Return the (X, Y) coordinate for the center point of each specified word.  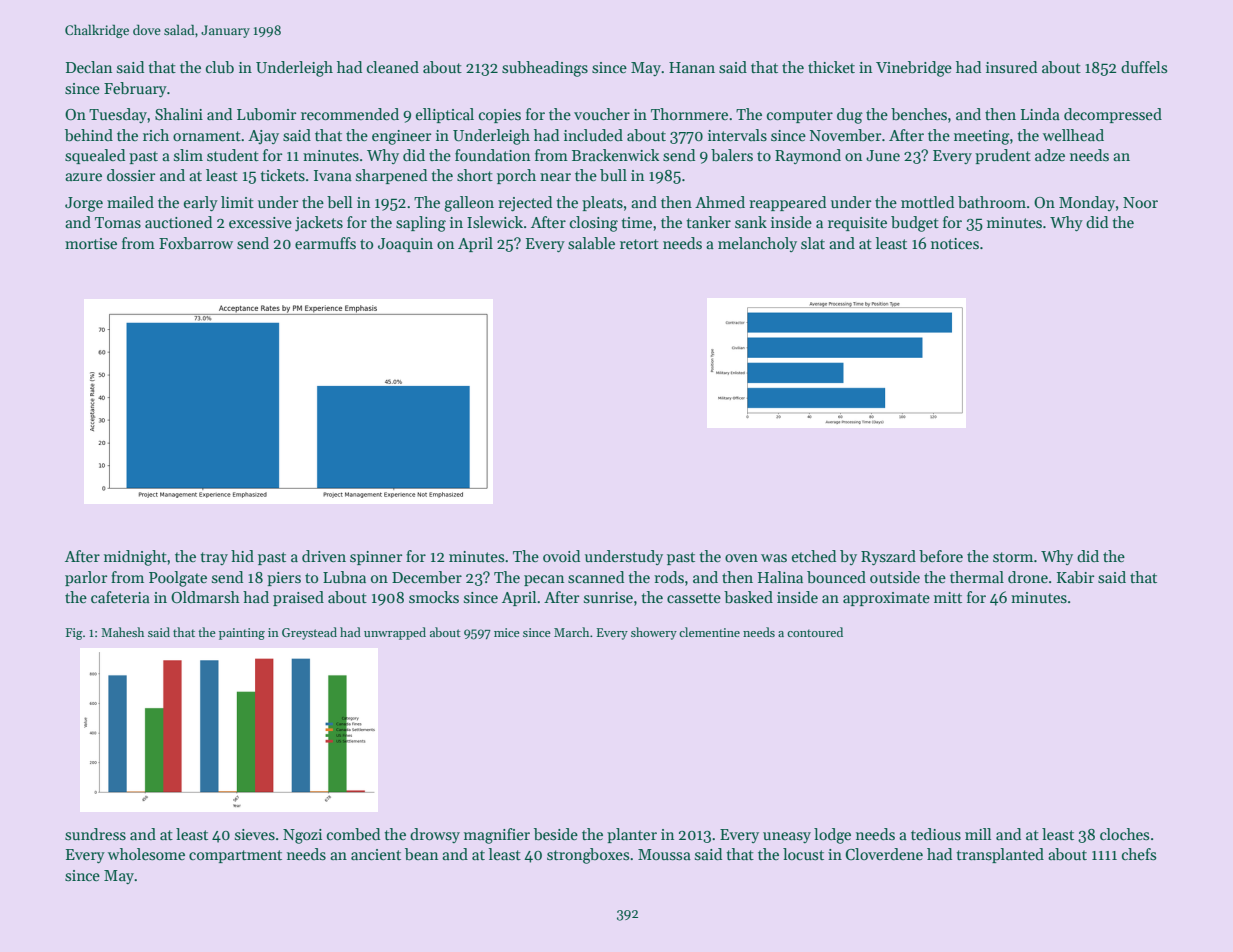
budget (915, 224)
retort (639, 244)
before (941, 556)
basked (748, 597)
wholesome (146, 854)
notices (955, 243)
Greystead (309, 633)
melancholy (757, 244)
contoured (815, 632)
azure (83, 177)
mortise (91, 244)
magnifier (497, 836)
